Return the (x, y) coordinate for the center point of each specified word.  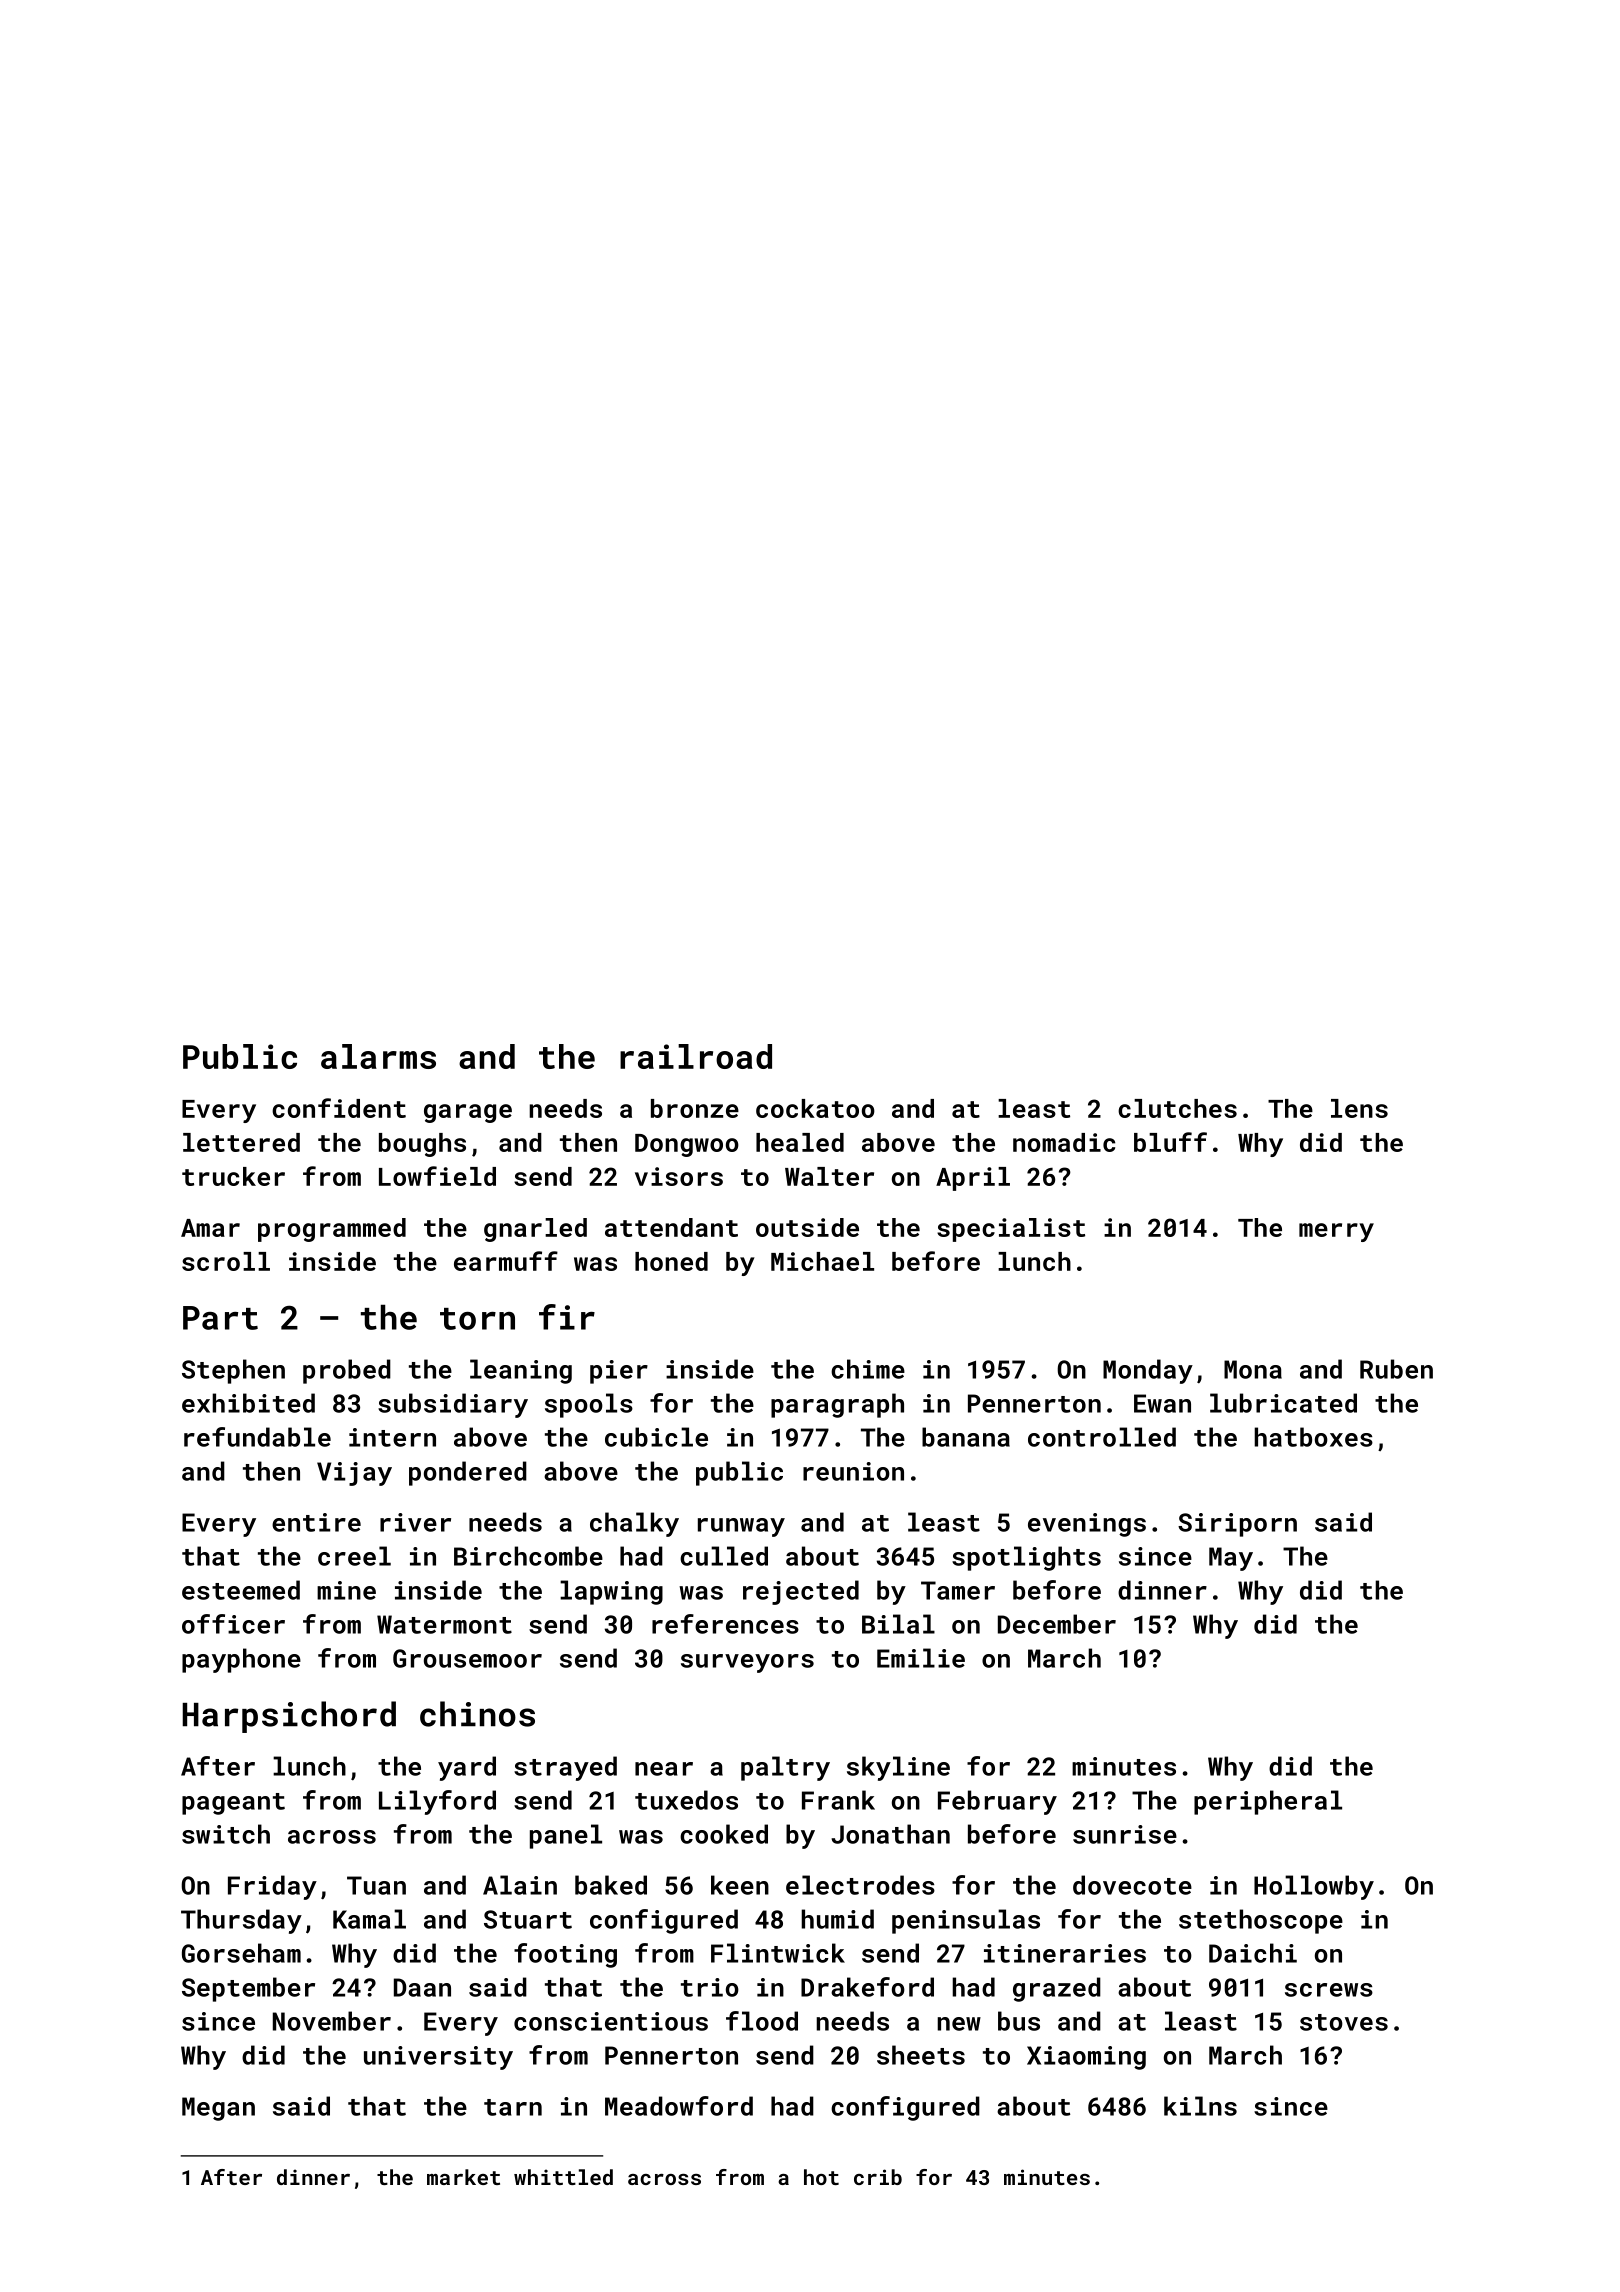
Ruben (1396, 1369)
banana (966, 1437)
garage (468, 1113)
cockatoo (815, 1108)
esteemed (241, 1590)
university (438, 2058)
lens (1359, 1108)
